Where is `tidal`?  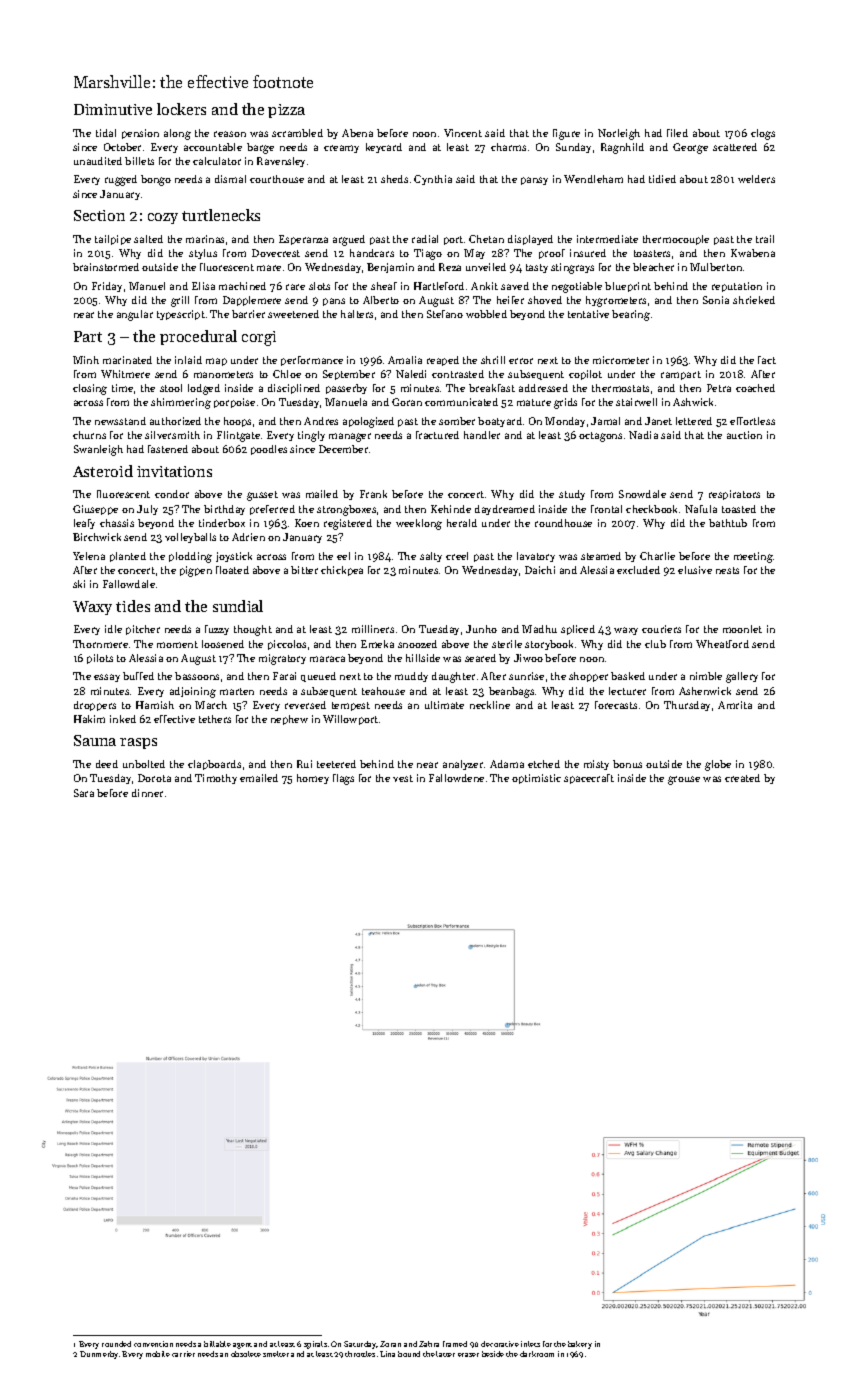 tidal is located at coordinates (106, 133).
